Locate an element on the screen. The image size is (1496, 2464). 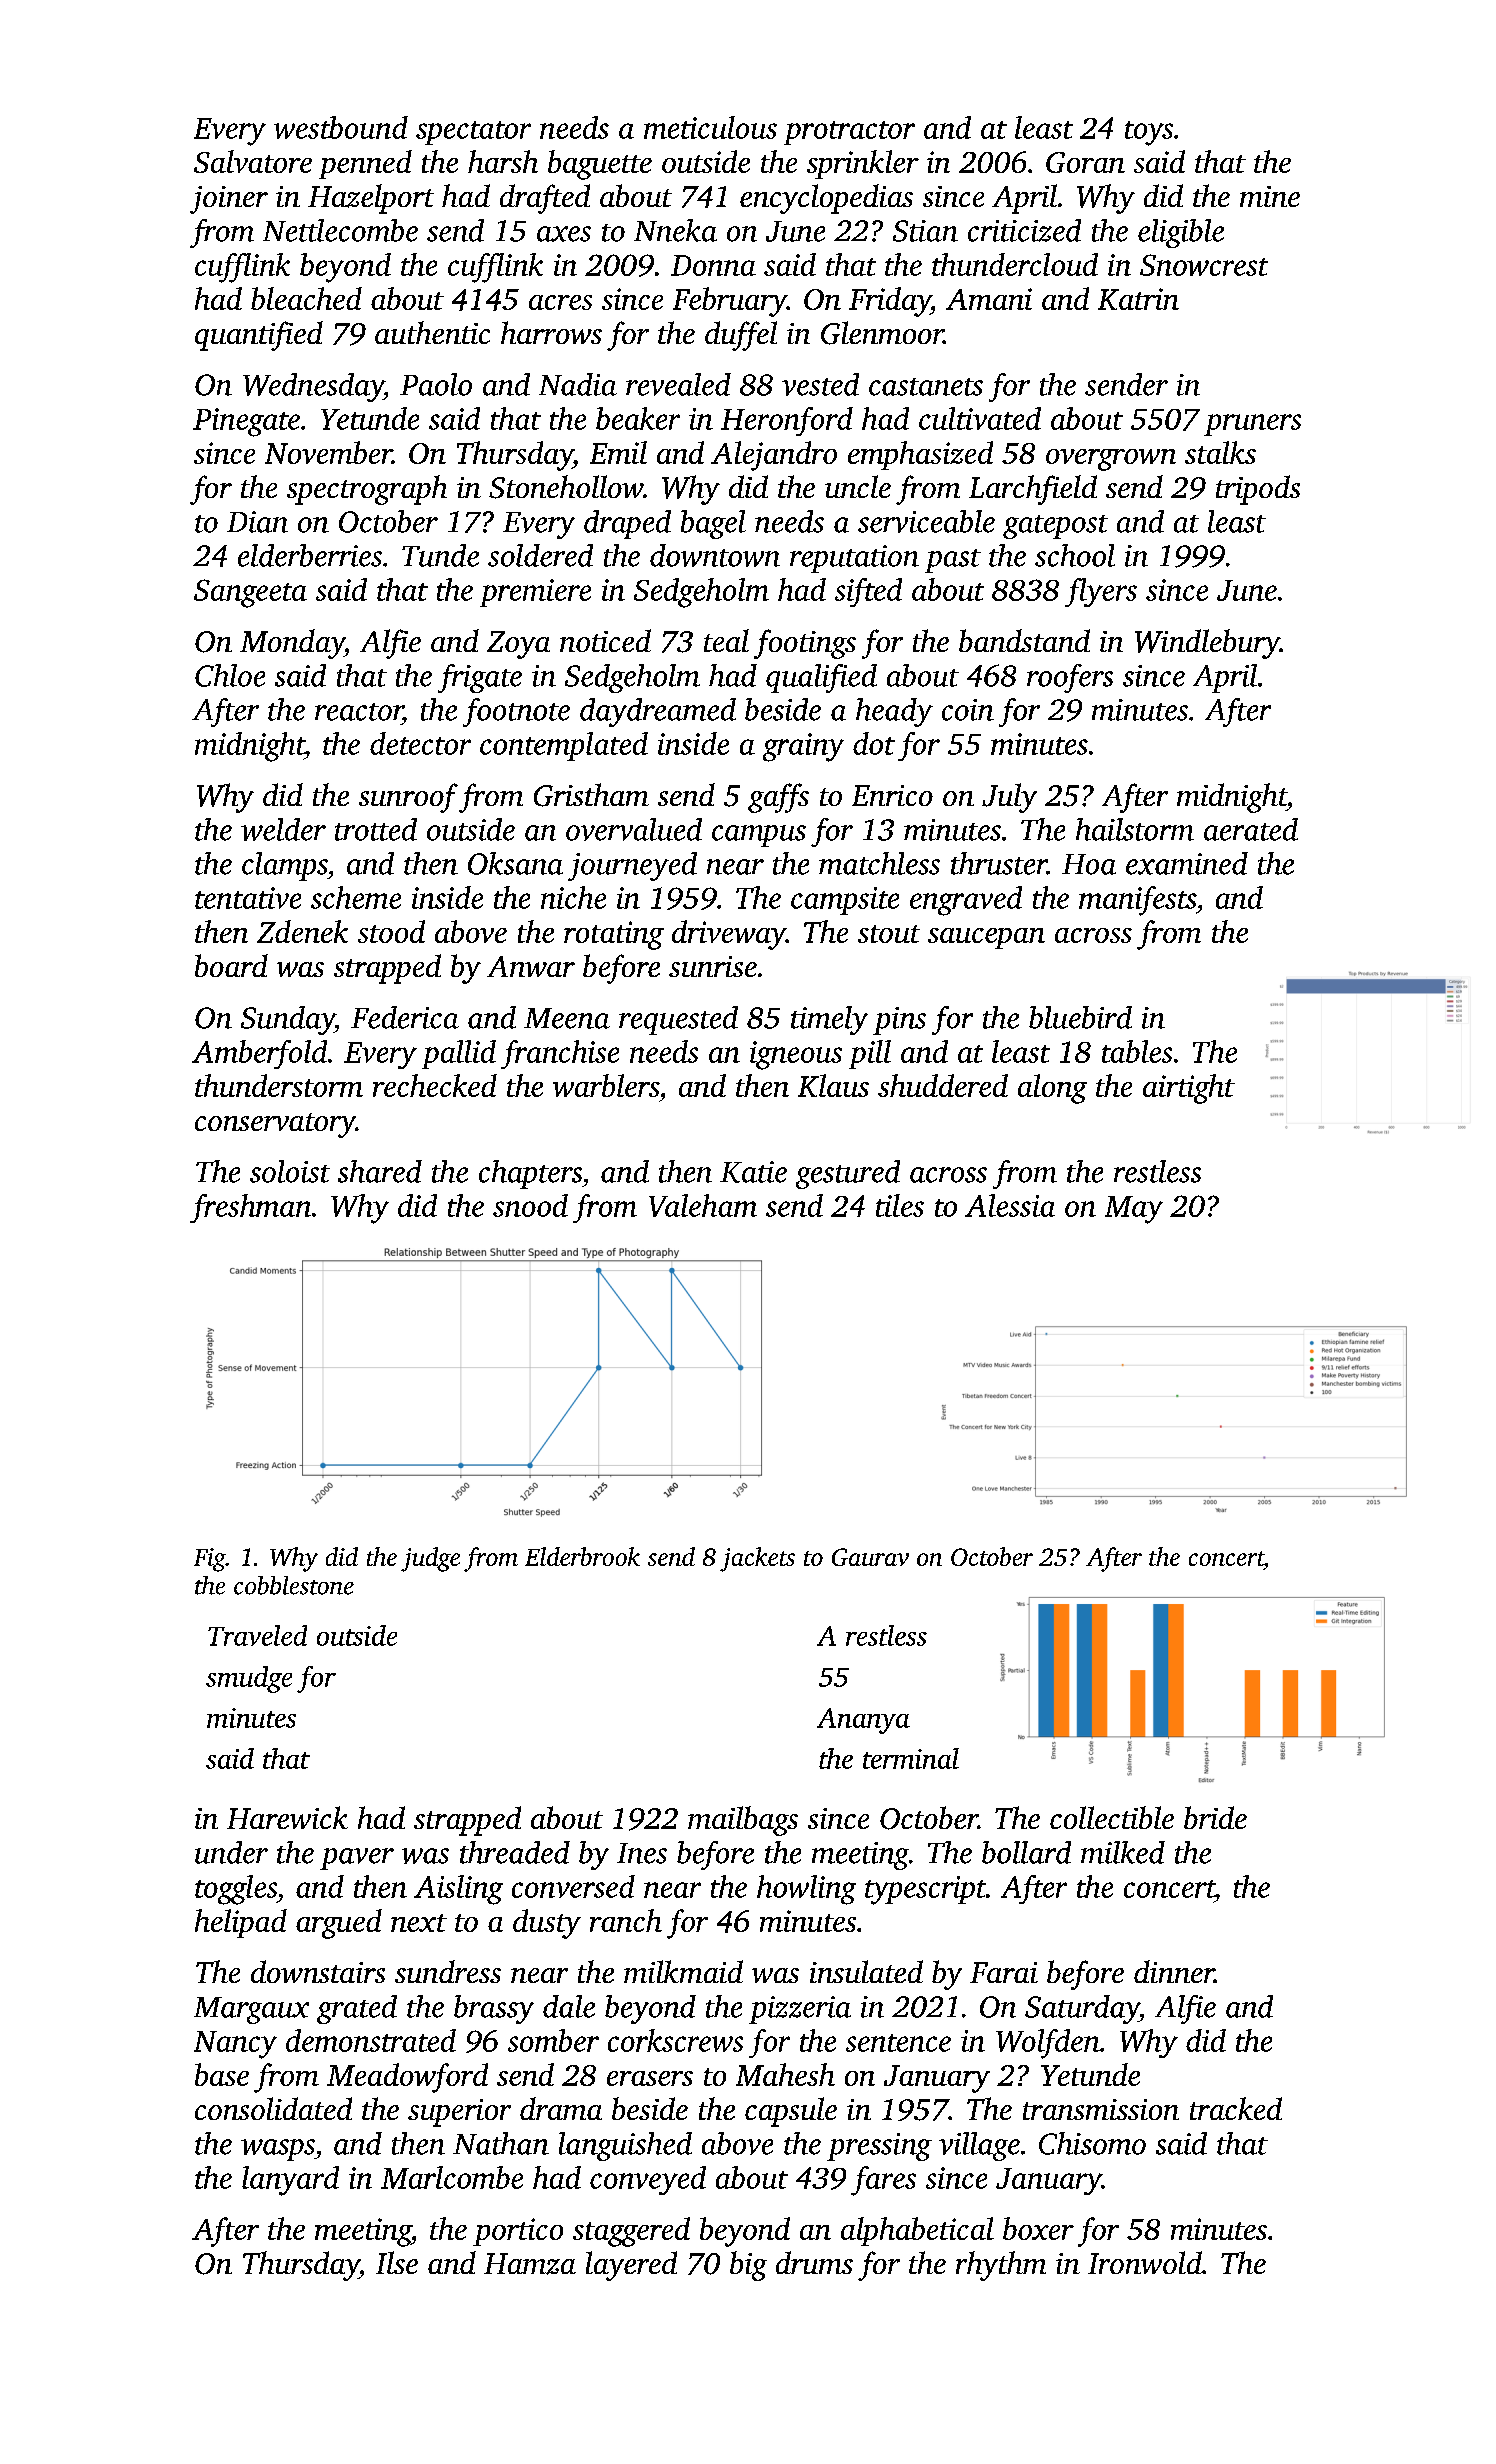
Ilse is located at coordinates (397, 2262).
